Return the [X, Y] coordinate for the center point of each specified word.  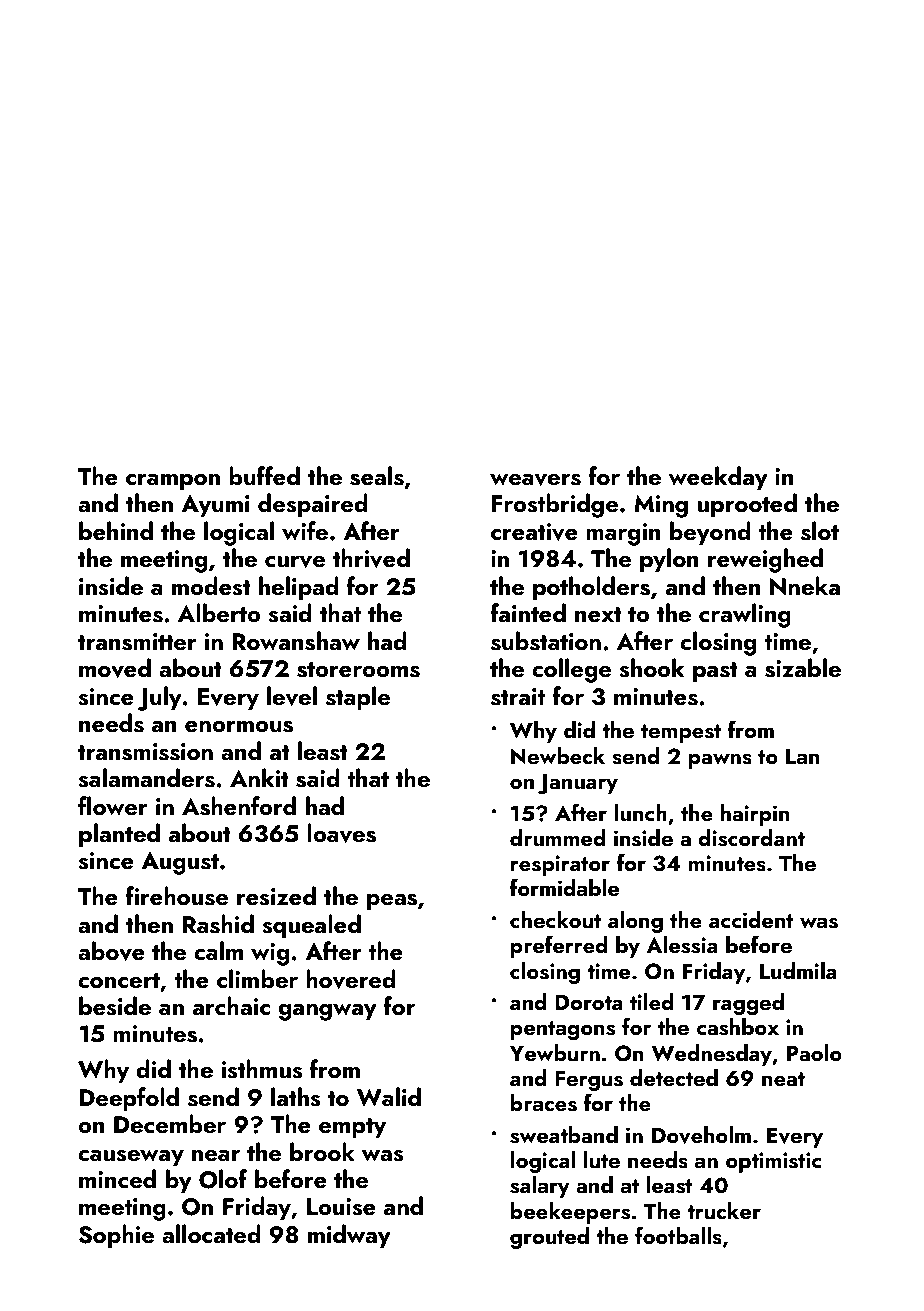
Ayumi [215, 506]
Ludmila [798, 970]
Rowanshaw [296, 641]
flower [113, 805]
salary [540, 1187]
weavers [535, 480]
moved [115, 668]
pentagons [563, 1030]
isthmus [262, 1069]
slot [820, 531]
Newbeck [558, 755]
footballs [678, 1235]
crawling [745, 615]
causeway [131, 1158]
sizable [803, 668]
